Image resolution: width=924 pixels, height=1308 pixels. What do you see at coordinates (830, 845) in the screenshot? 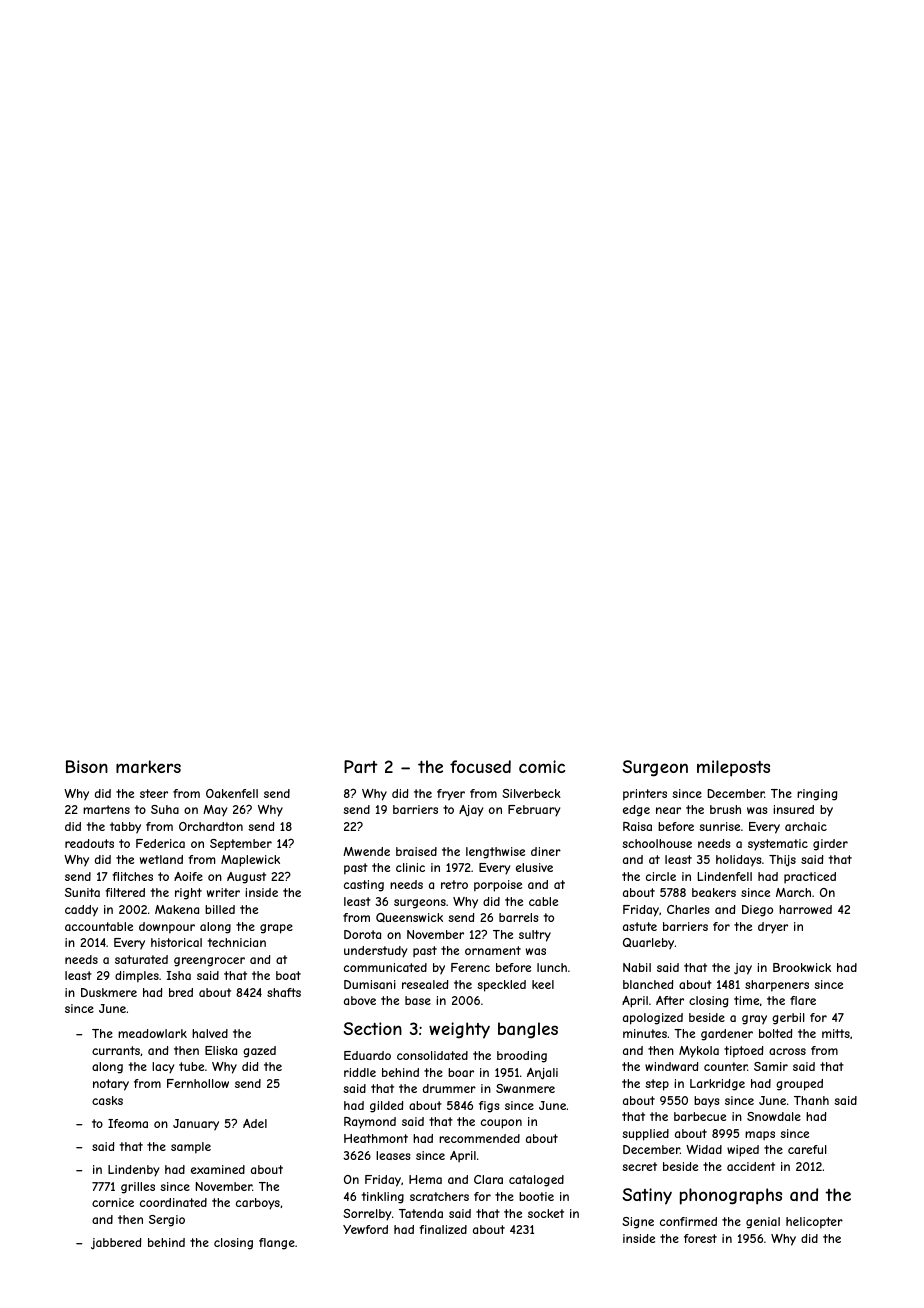
I see `girder` at bounding box center [830, 845].
